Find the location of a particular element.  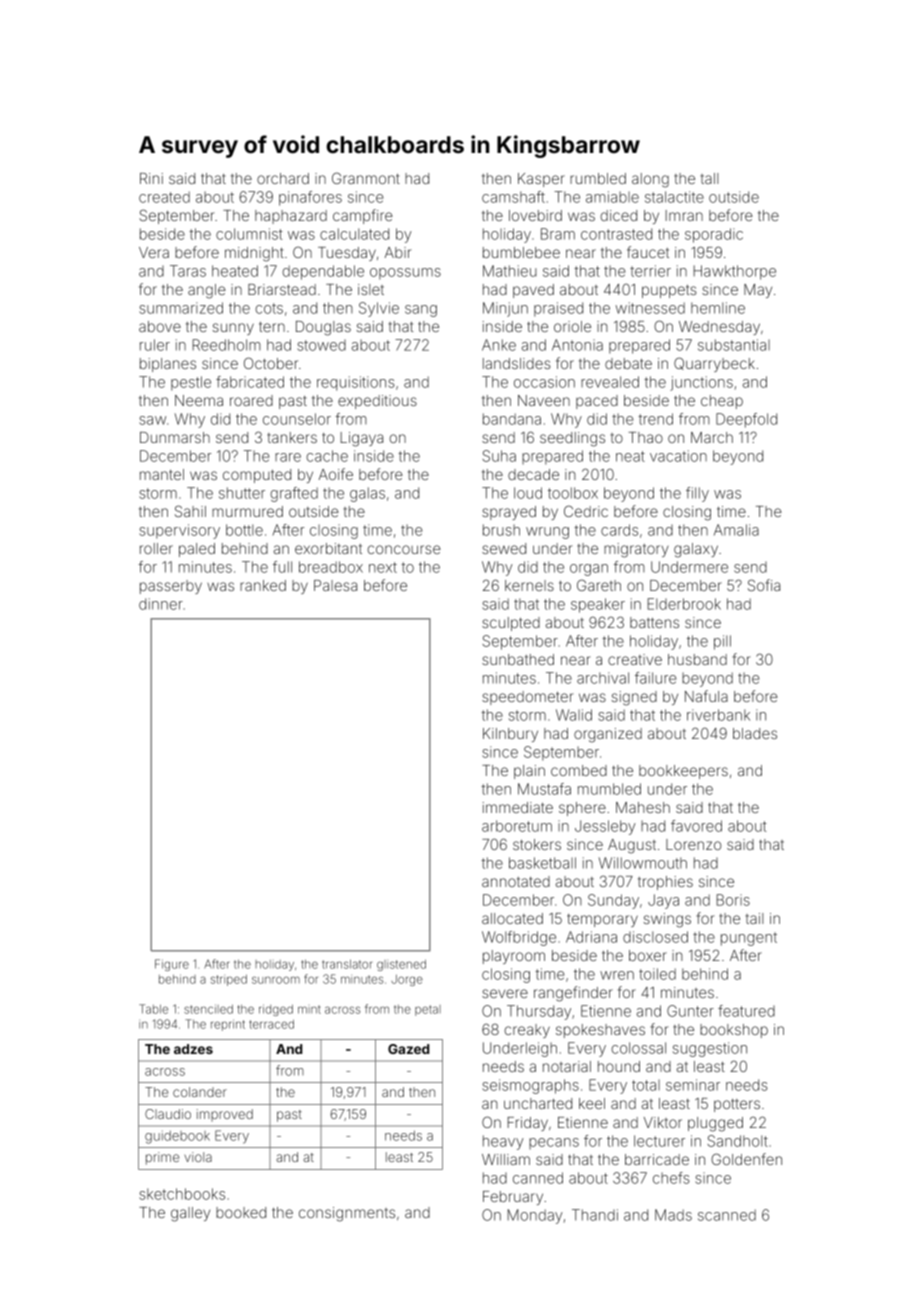

sang is located at coordinates (421, 311).
